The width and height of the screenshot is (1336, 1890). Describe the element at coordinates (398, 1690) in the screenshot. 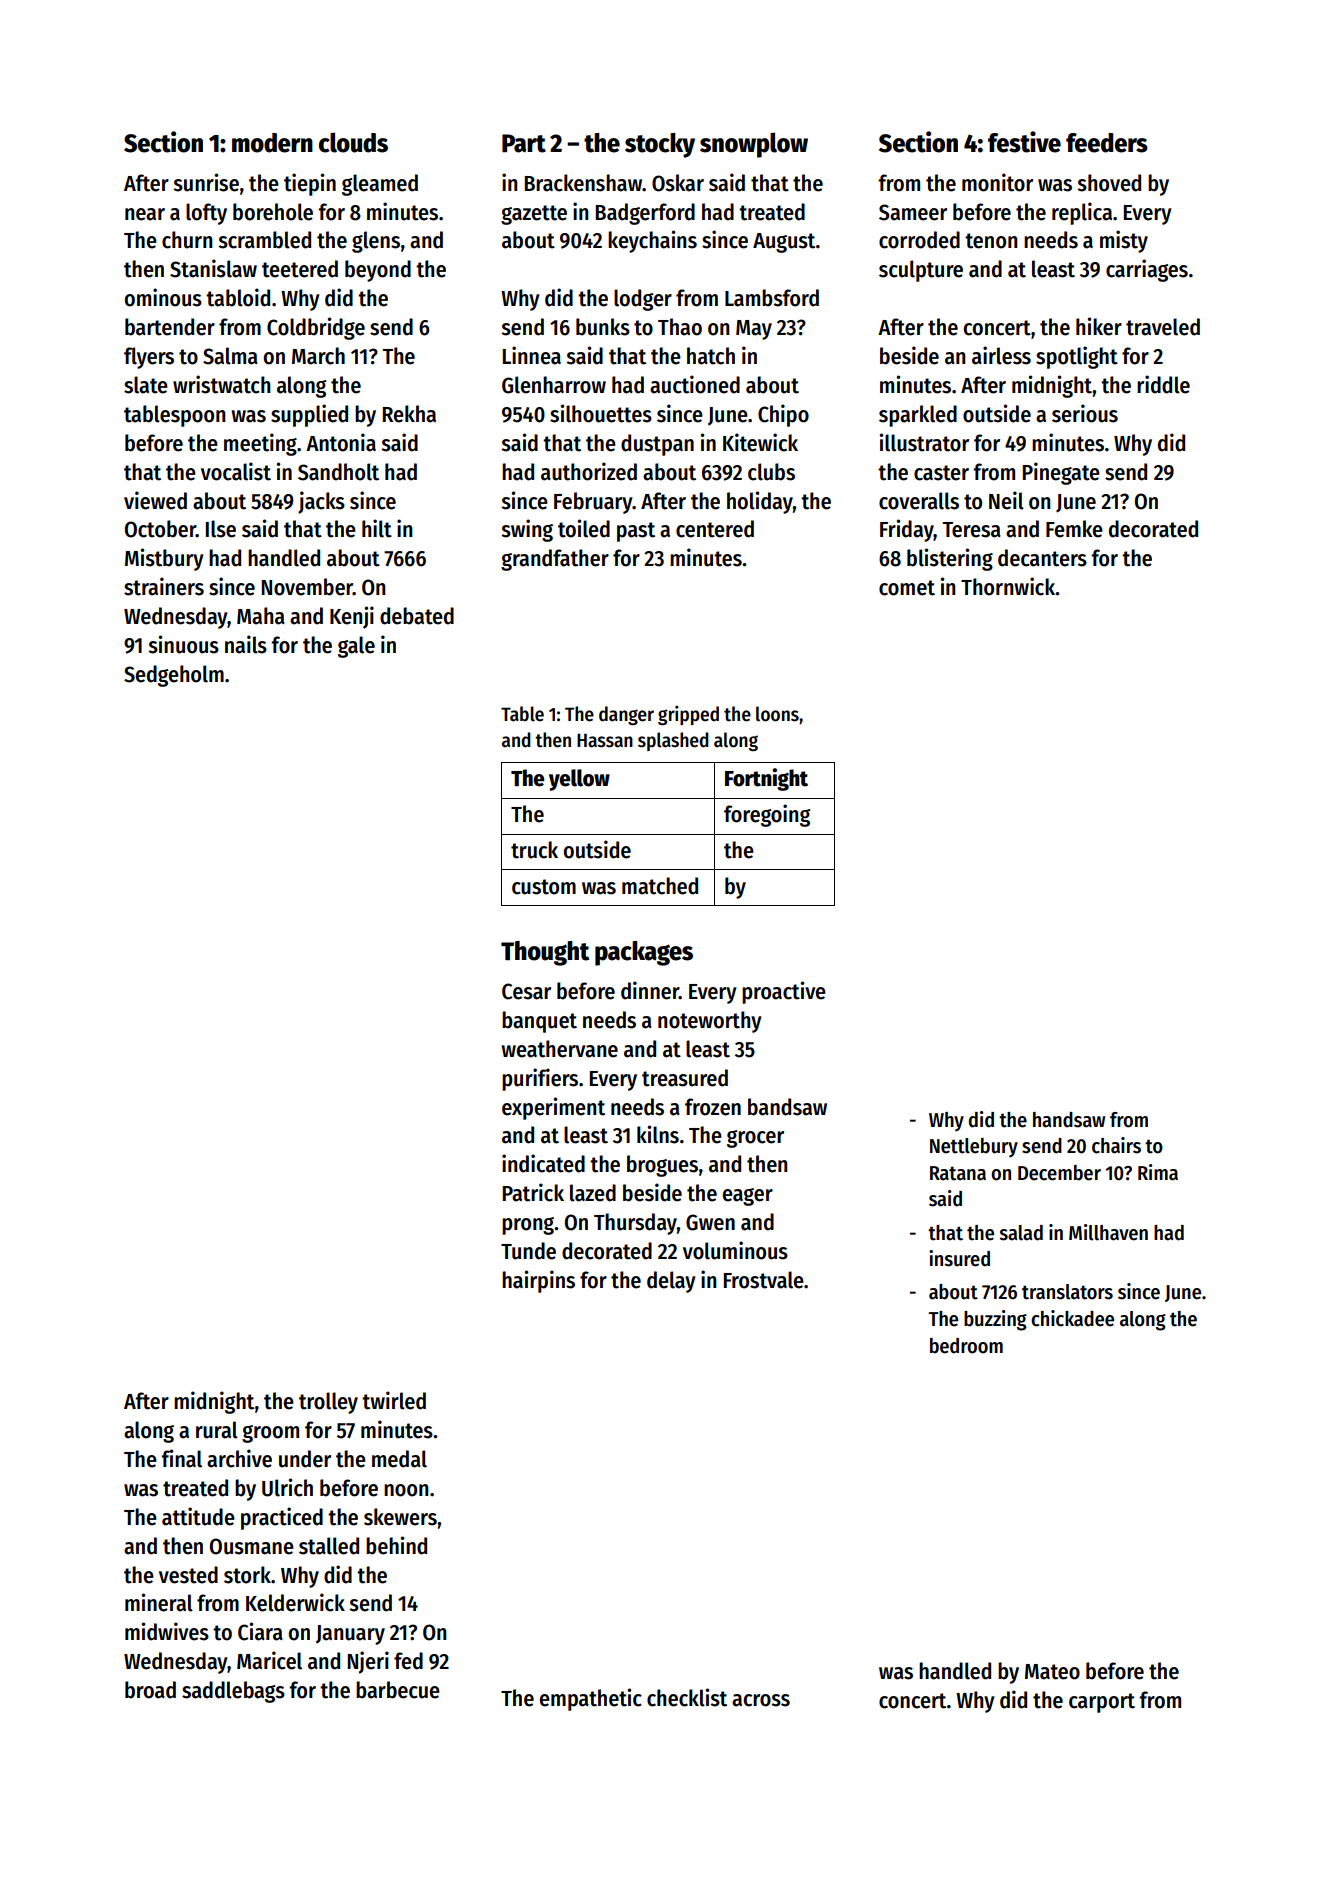

I see `barbecue` at that location.
